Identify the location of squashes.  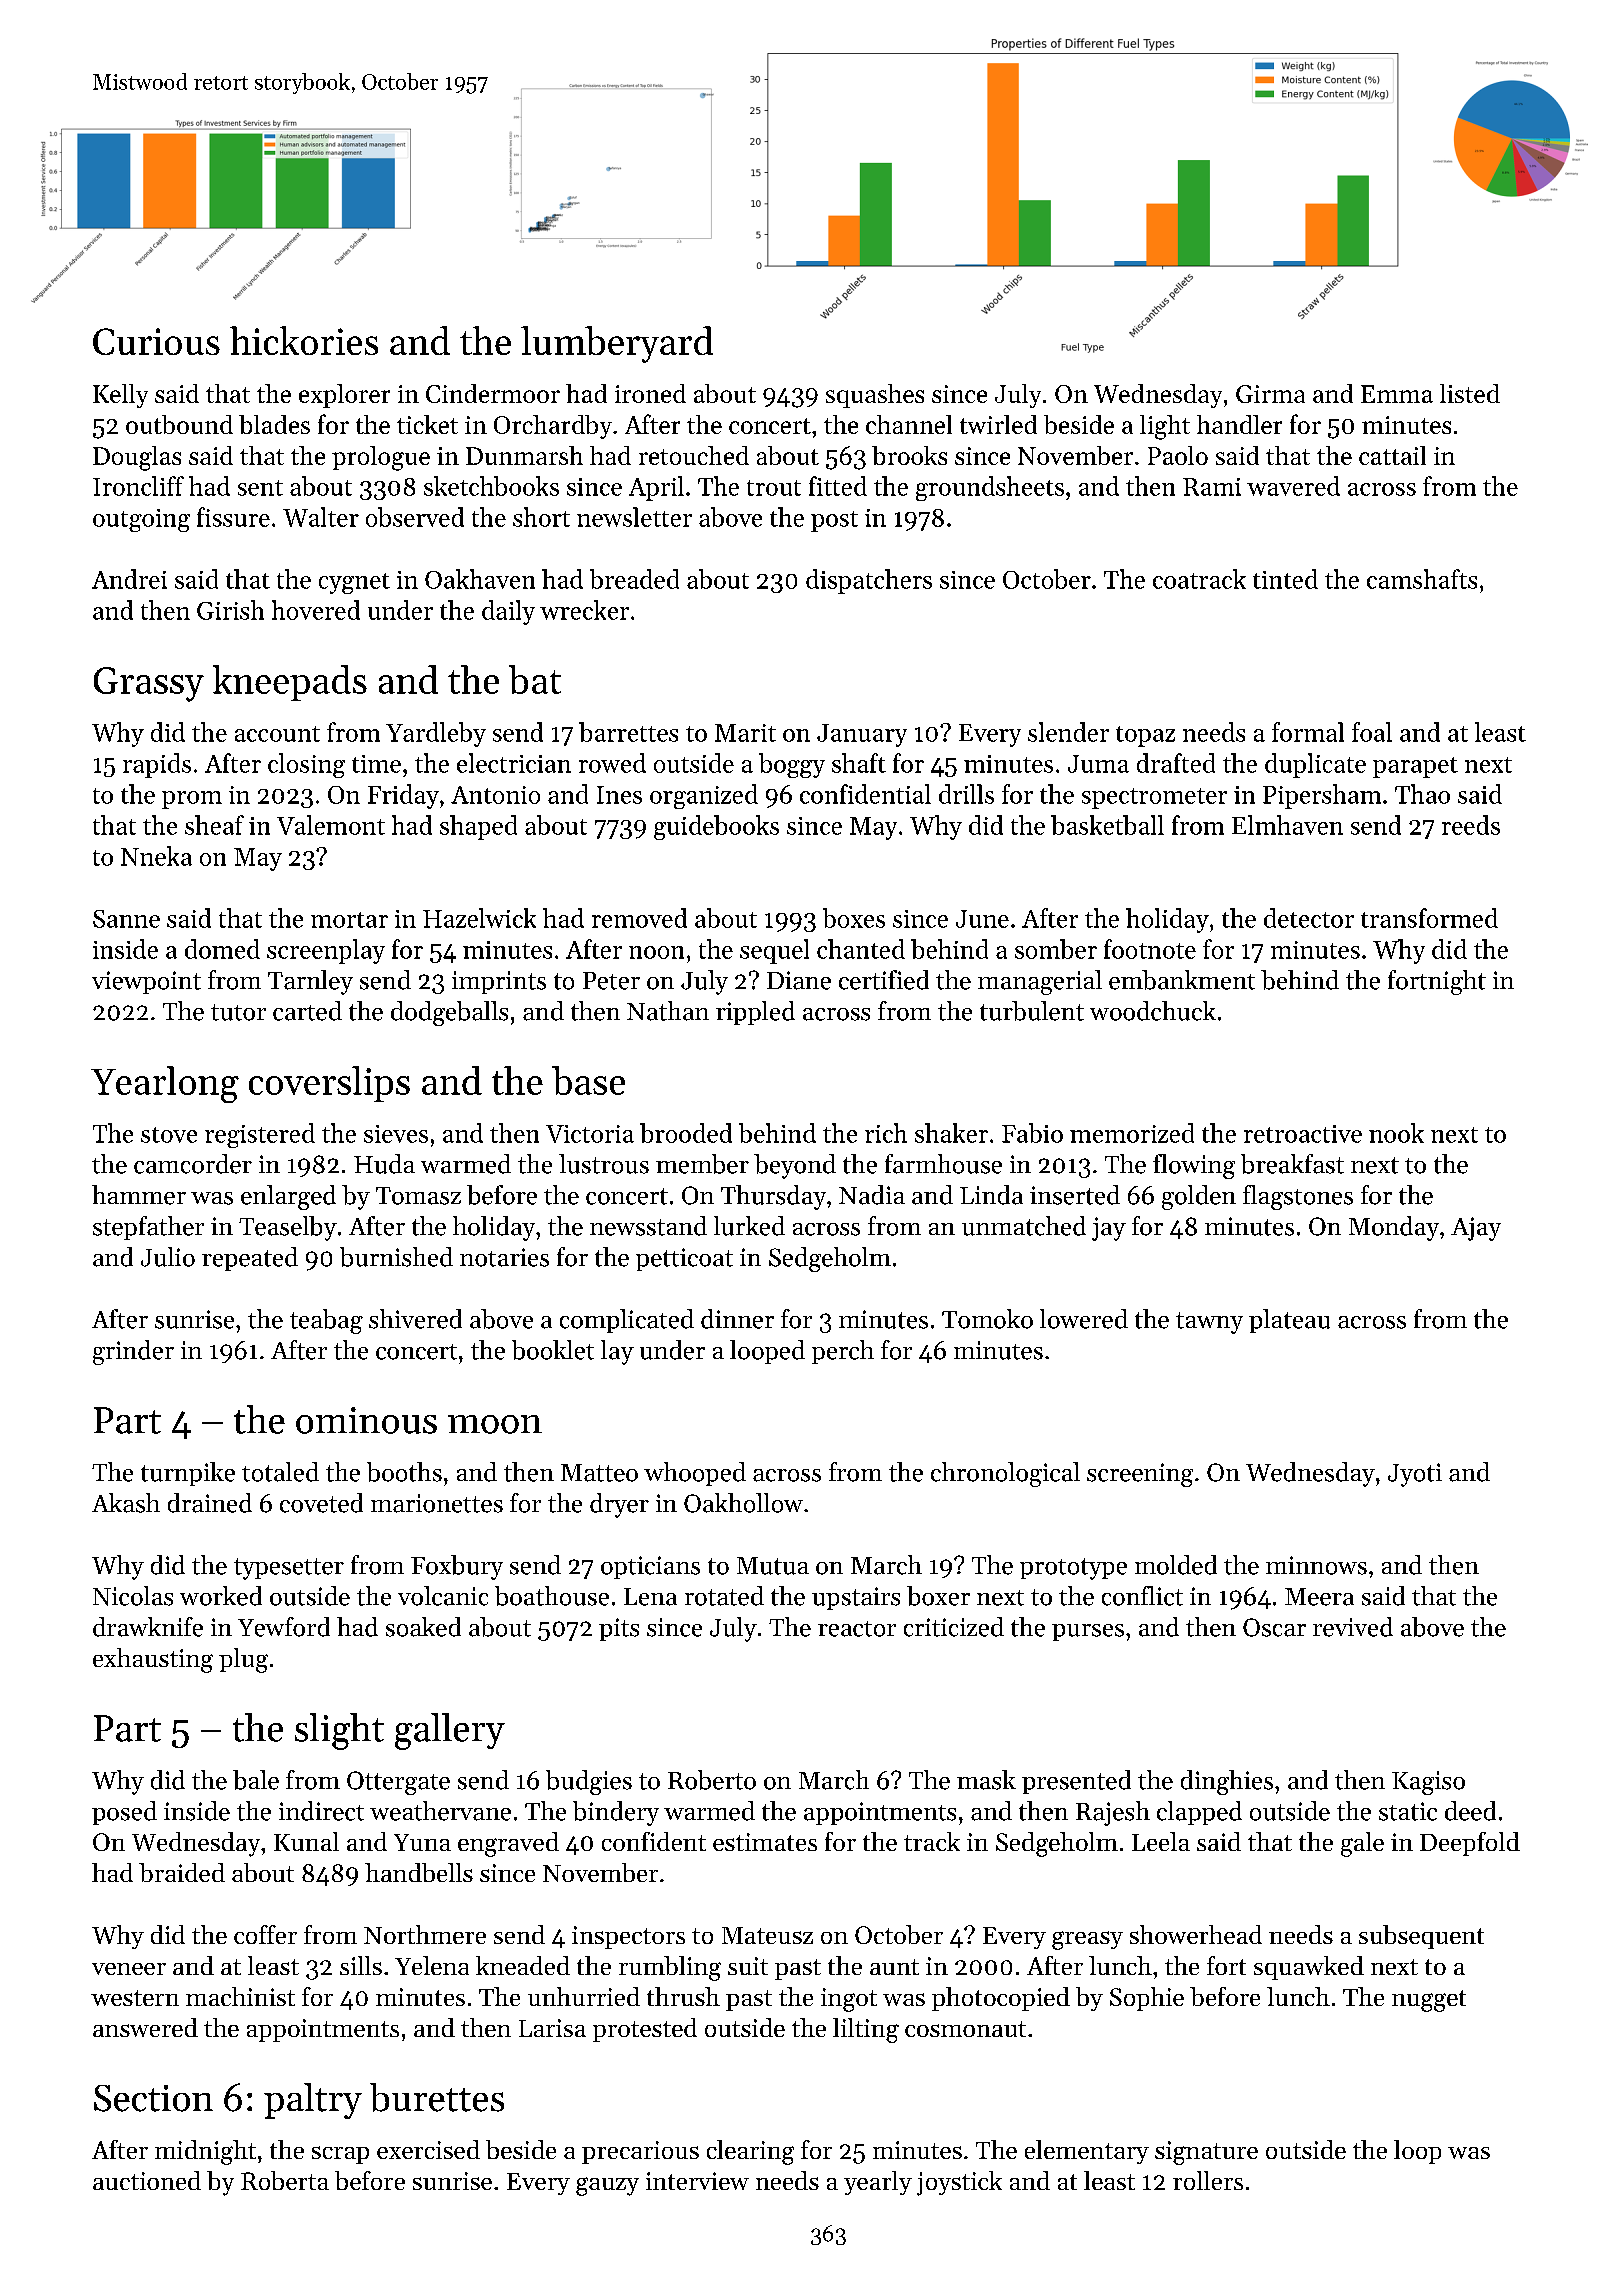
(875, 396).
